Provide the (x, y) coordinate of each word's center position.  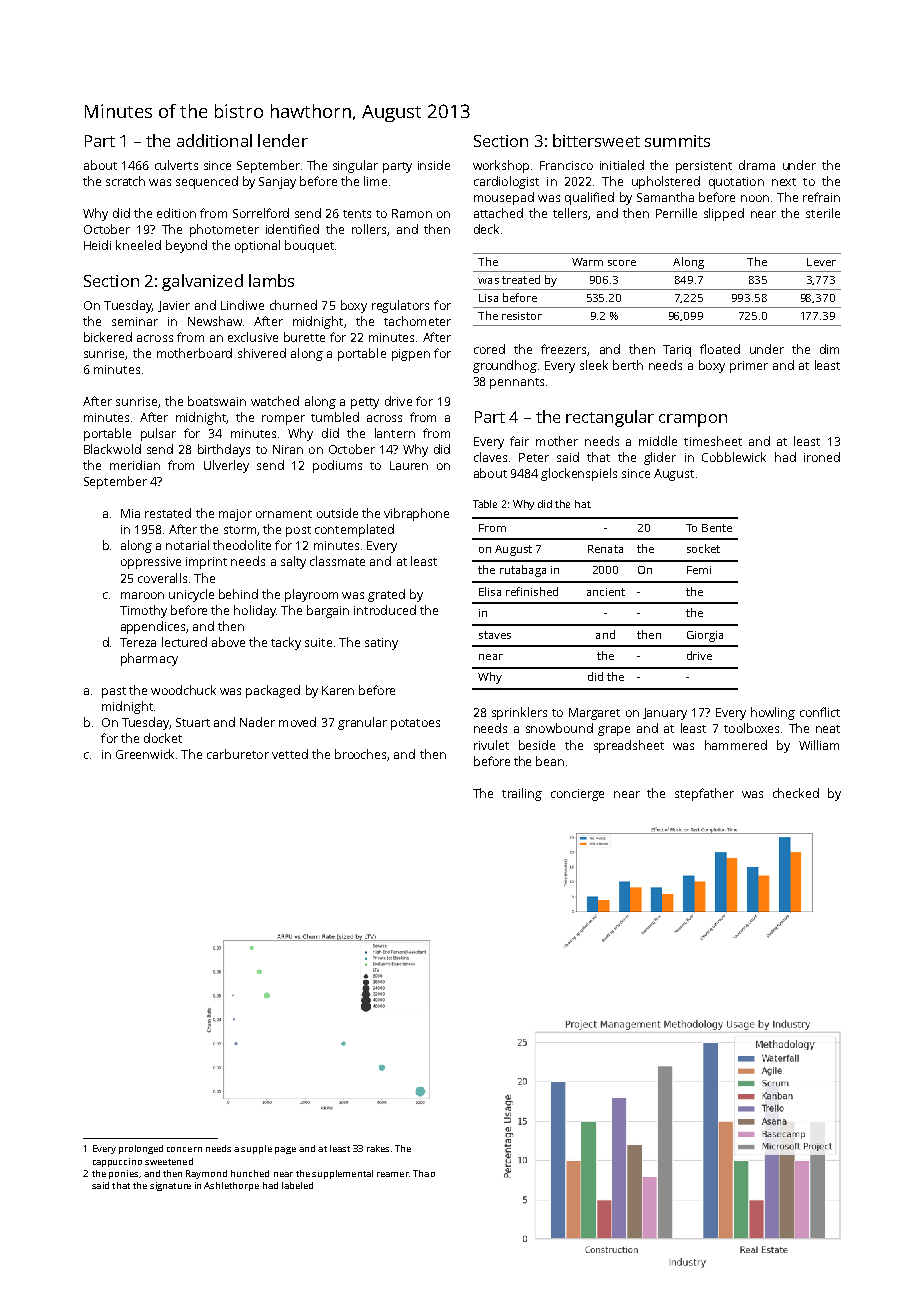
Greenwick (145, 754)
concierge (577, 795)
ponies (123, 1174)
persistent (704, 167)
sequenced (207, 182)
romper (283, 420)
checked (796, 793)
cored (489, 349)
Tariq (677, 351)
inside (434, 165)
